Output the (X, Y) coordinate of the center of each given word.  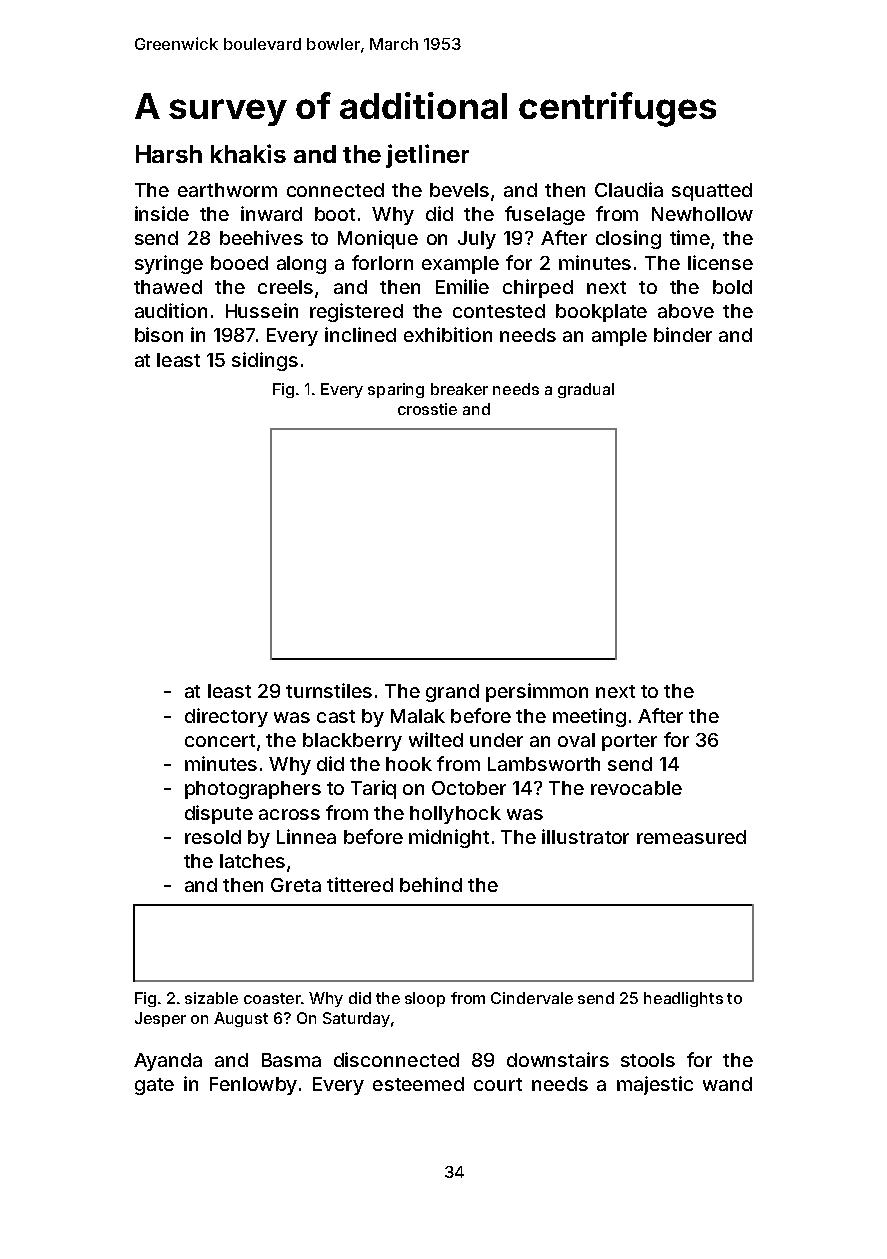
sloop (425, 999)
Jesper (160, 1019)
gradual (586, 390)
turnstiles (329, 690)
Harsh (169, 154)
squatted (712, 192)
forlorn (382, 262)
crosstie (427, 409)
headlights (683, 999)
